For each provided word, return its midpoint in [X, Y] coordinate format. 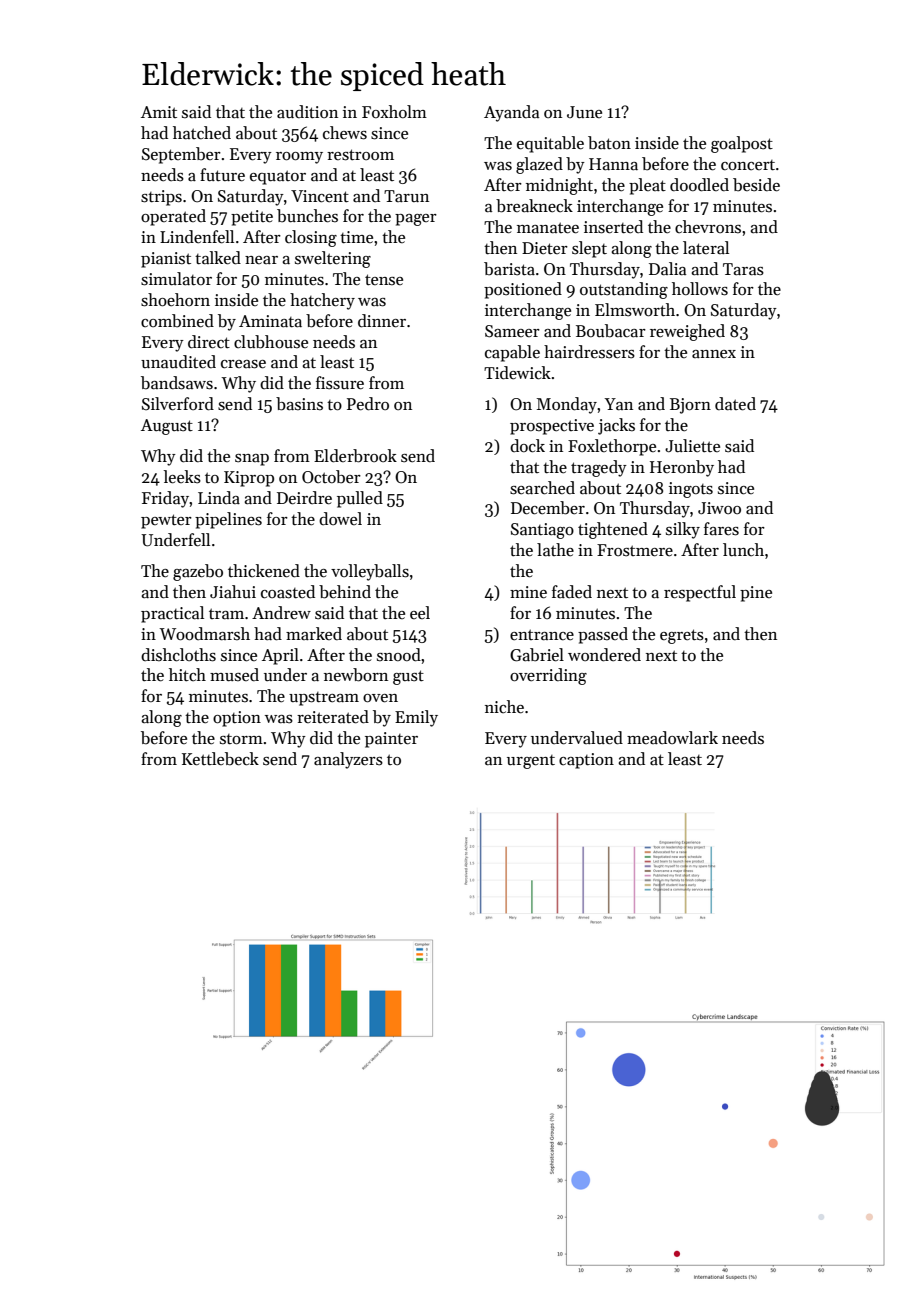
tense [384, 280]
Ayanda [511, 113]
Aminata [270, 321]
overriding [548, 676]
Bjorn [690, 406]
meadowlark [672, 737]
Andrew [281, 613]
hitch [187, 674]
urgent [531, 762]
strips [161, 198]
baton [609, 143]
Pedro [368, 404]
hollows [700, 289]
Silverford [178, 404]
